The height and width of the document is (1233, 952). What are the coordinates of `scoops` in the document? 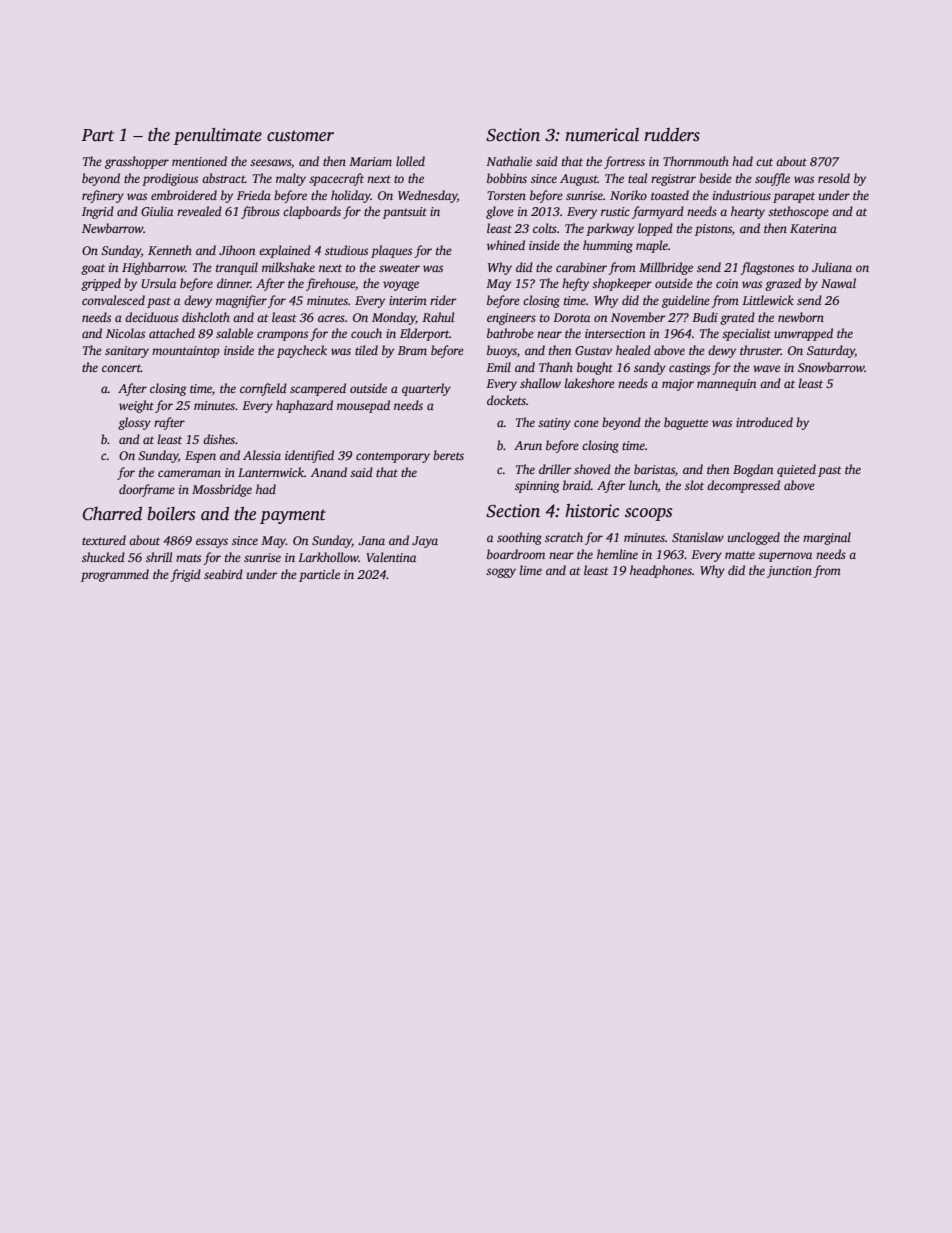 It's located at (648, 514).
